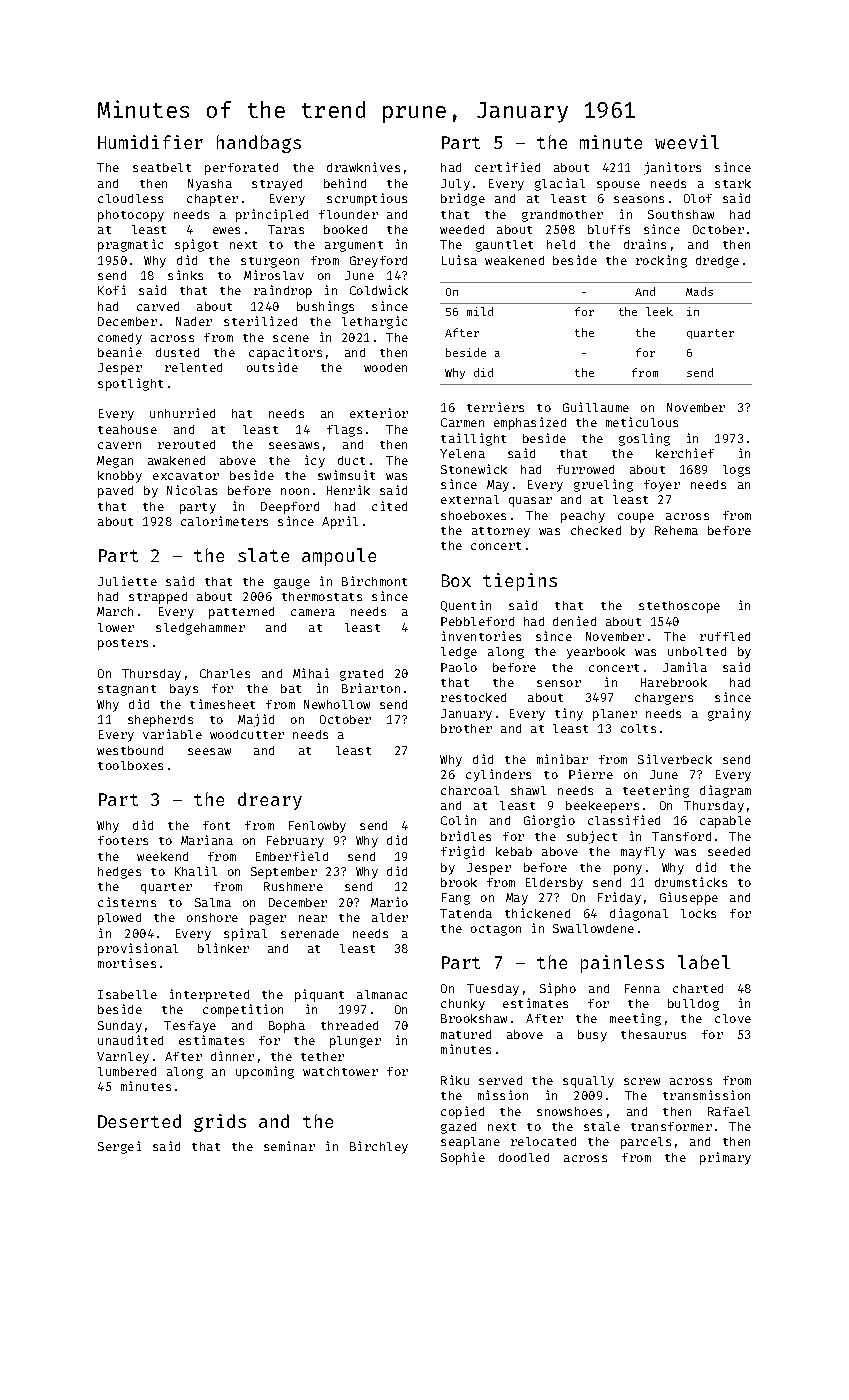  I want to click on ewes, so click(226, 230).
